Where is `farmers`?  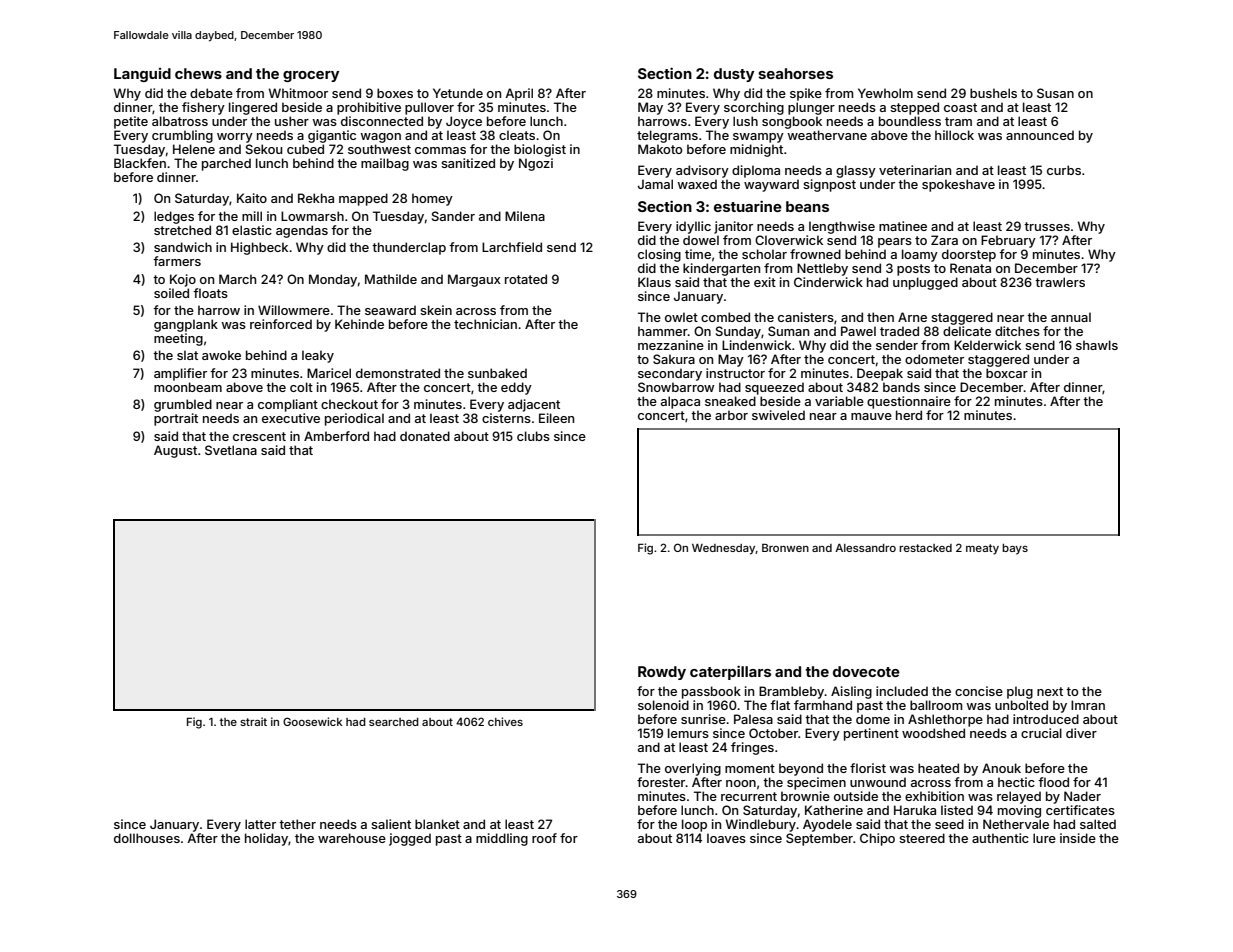 farmers is located at coordinates (177, 261).
